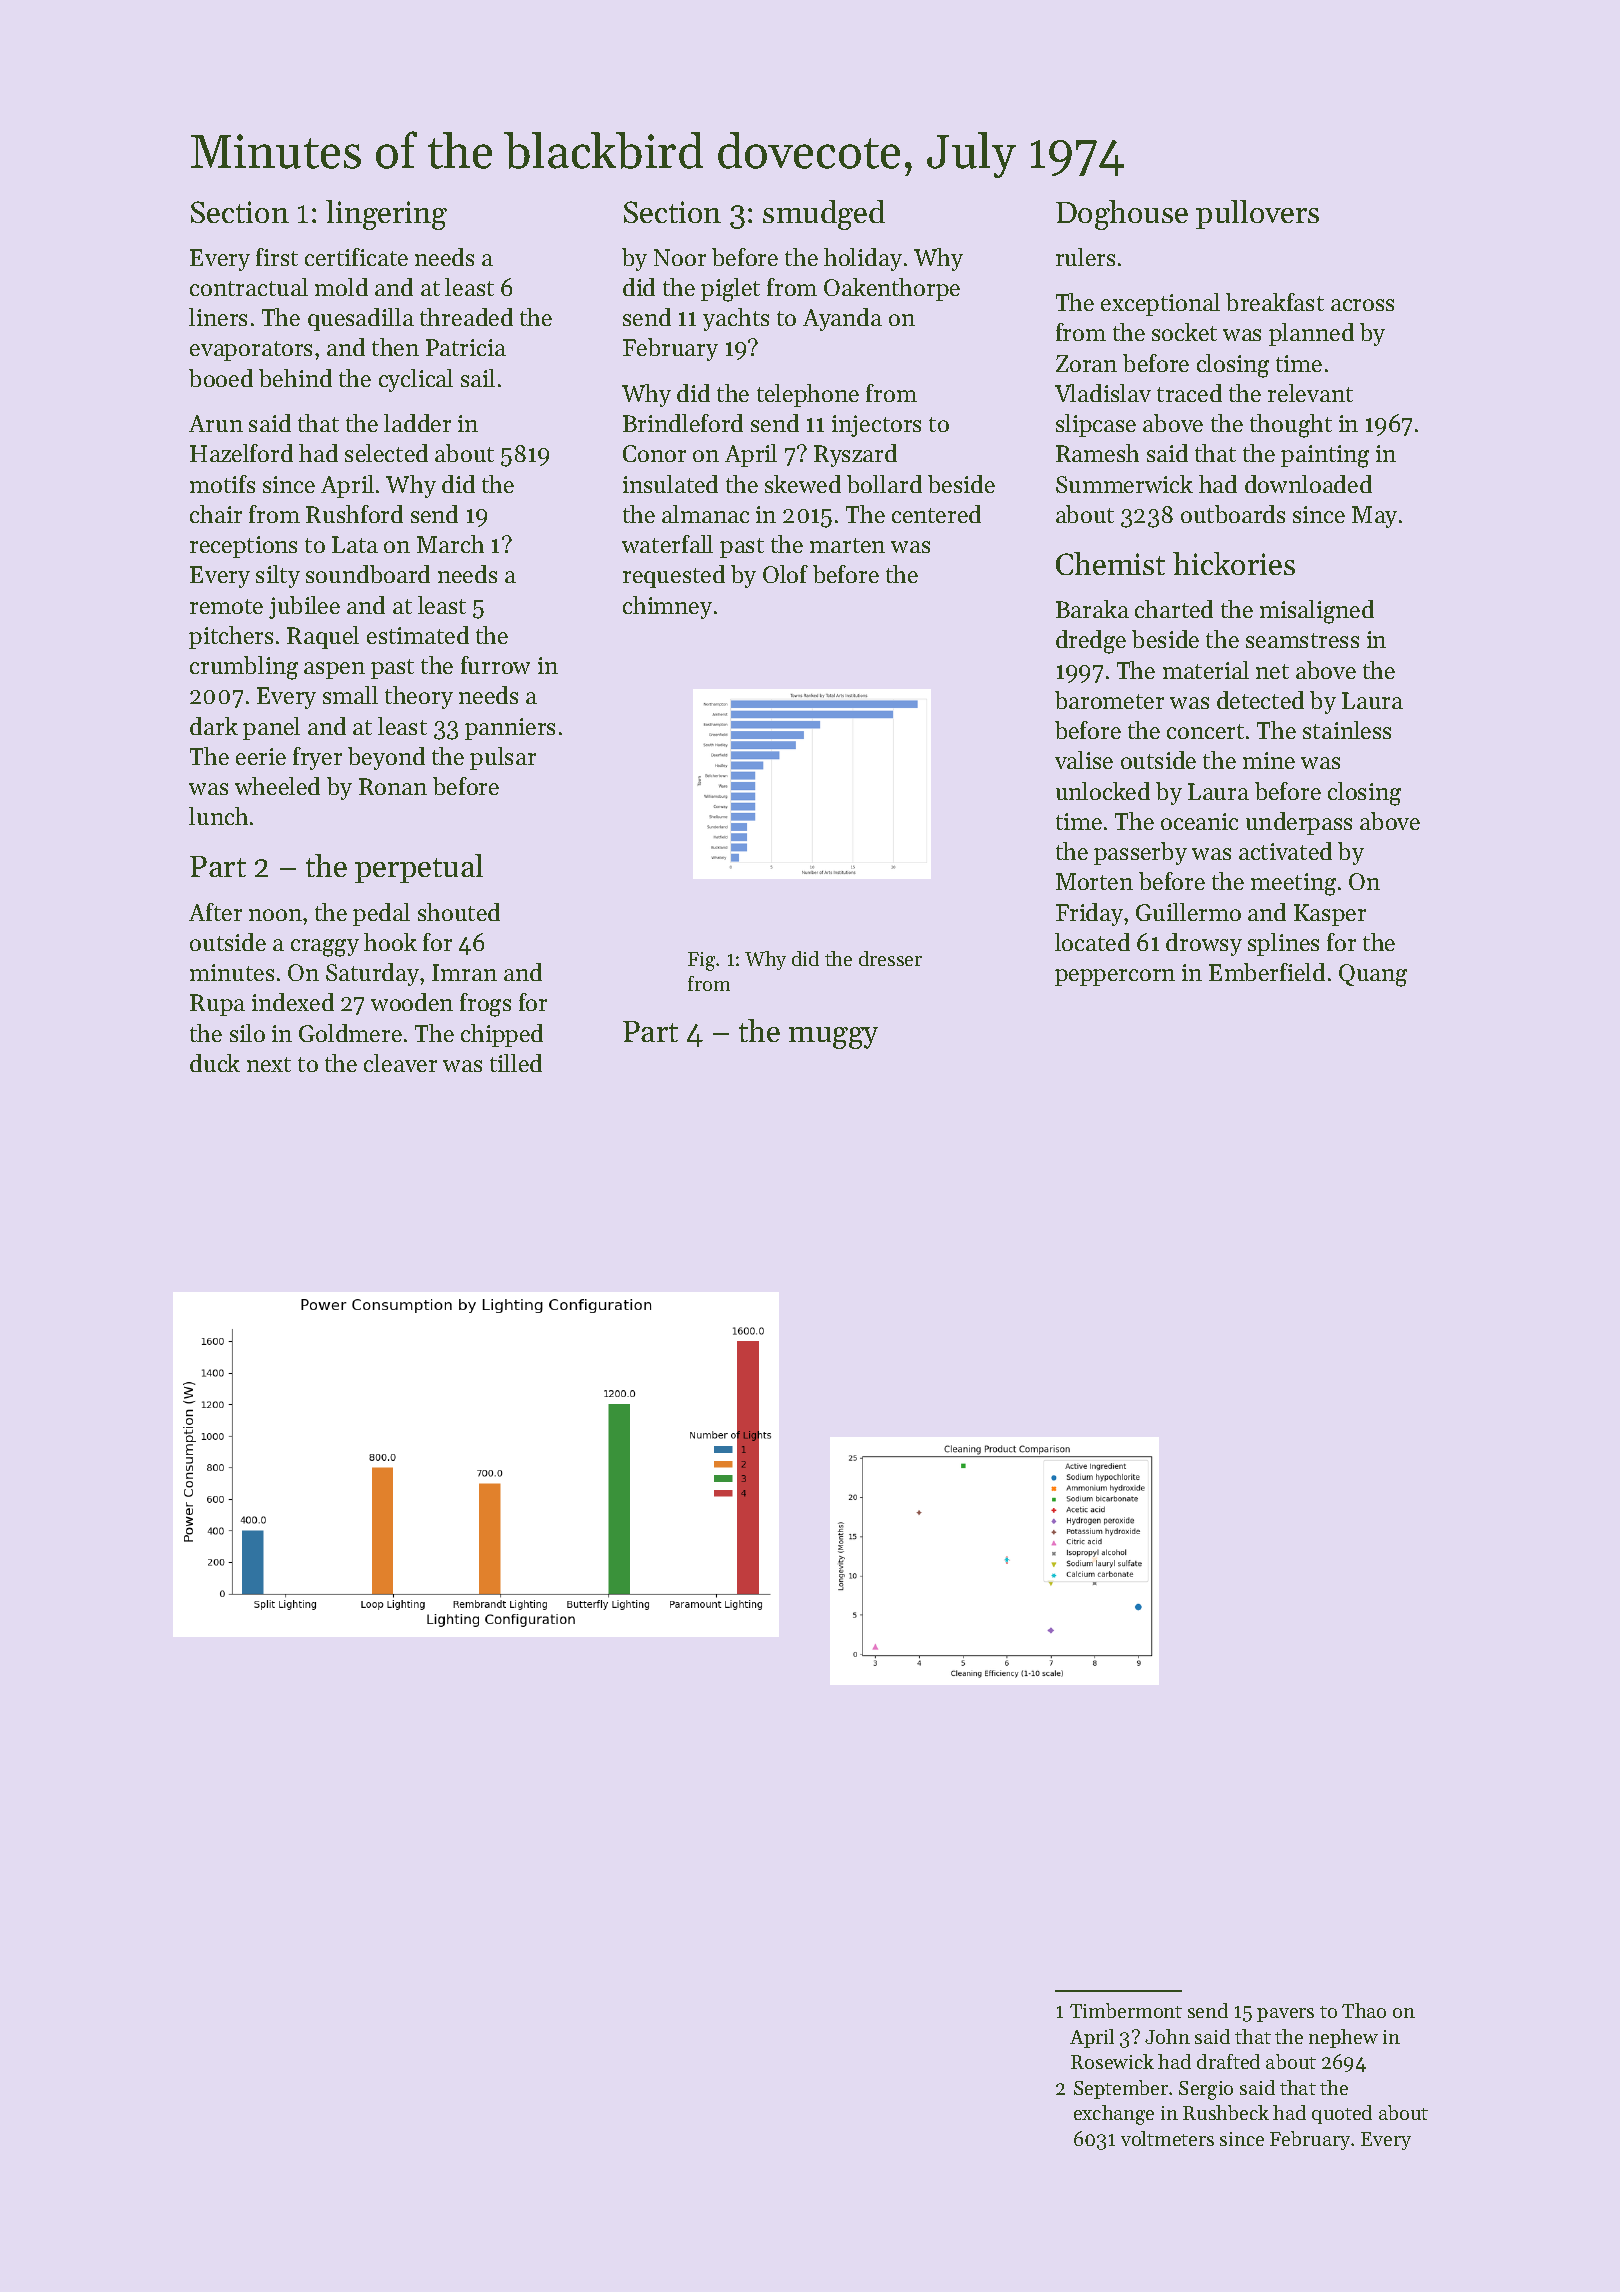  Describe the element at coordinates (1114, 2115) in the page. I see `exchange` at that location.
